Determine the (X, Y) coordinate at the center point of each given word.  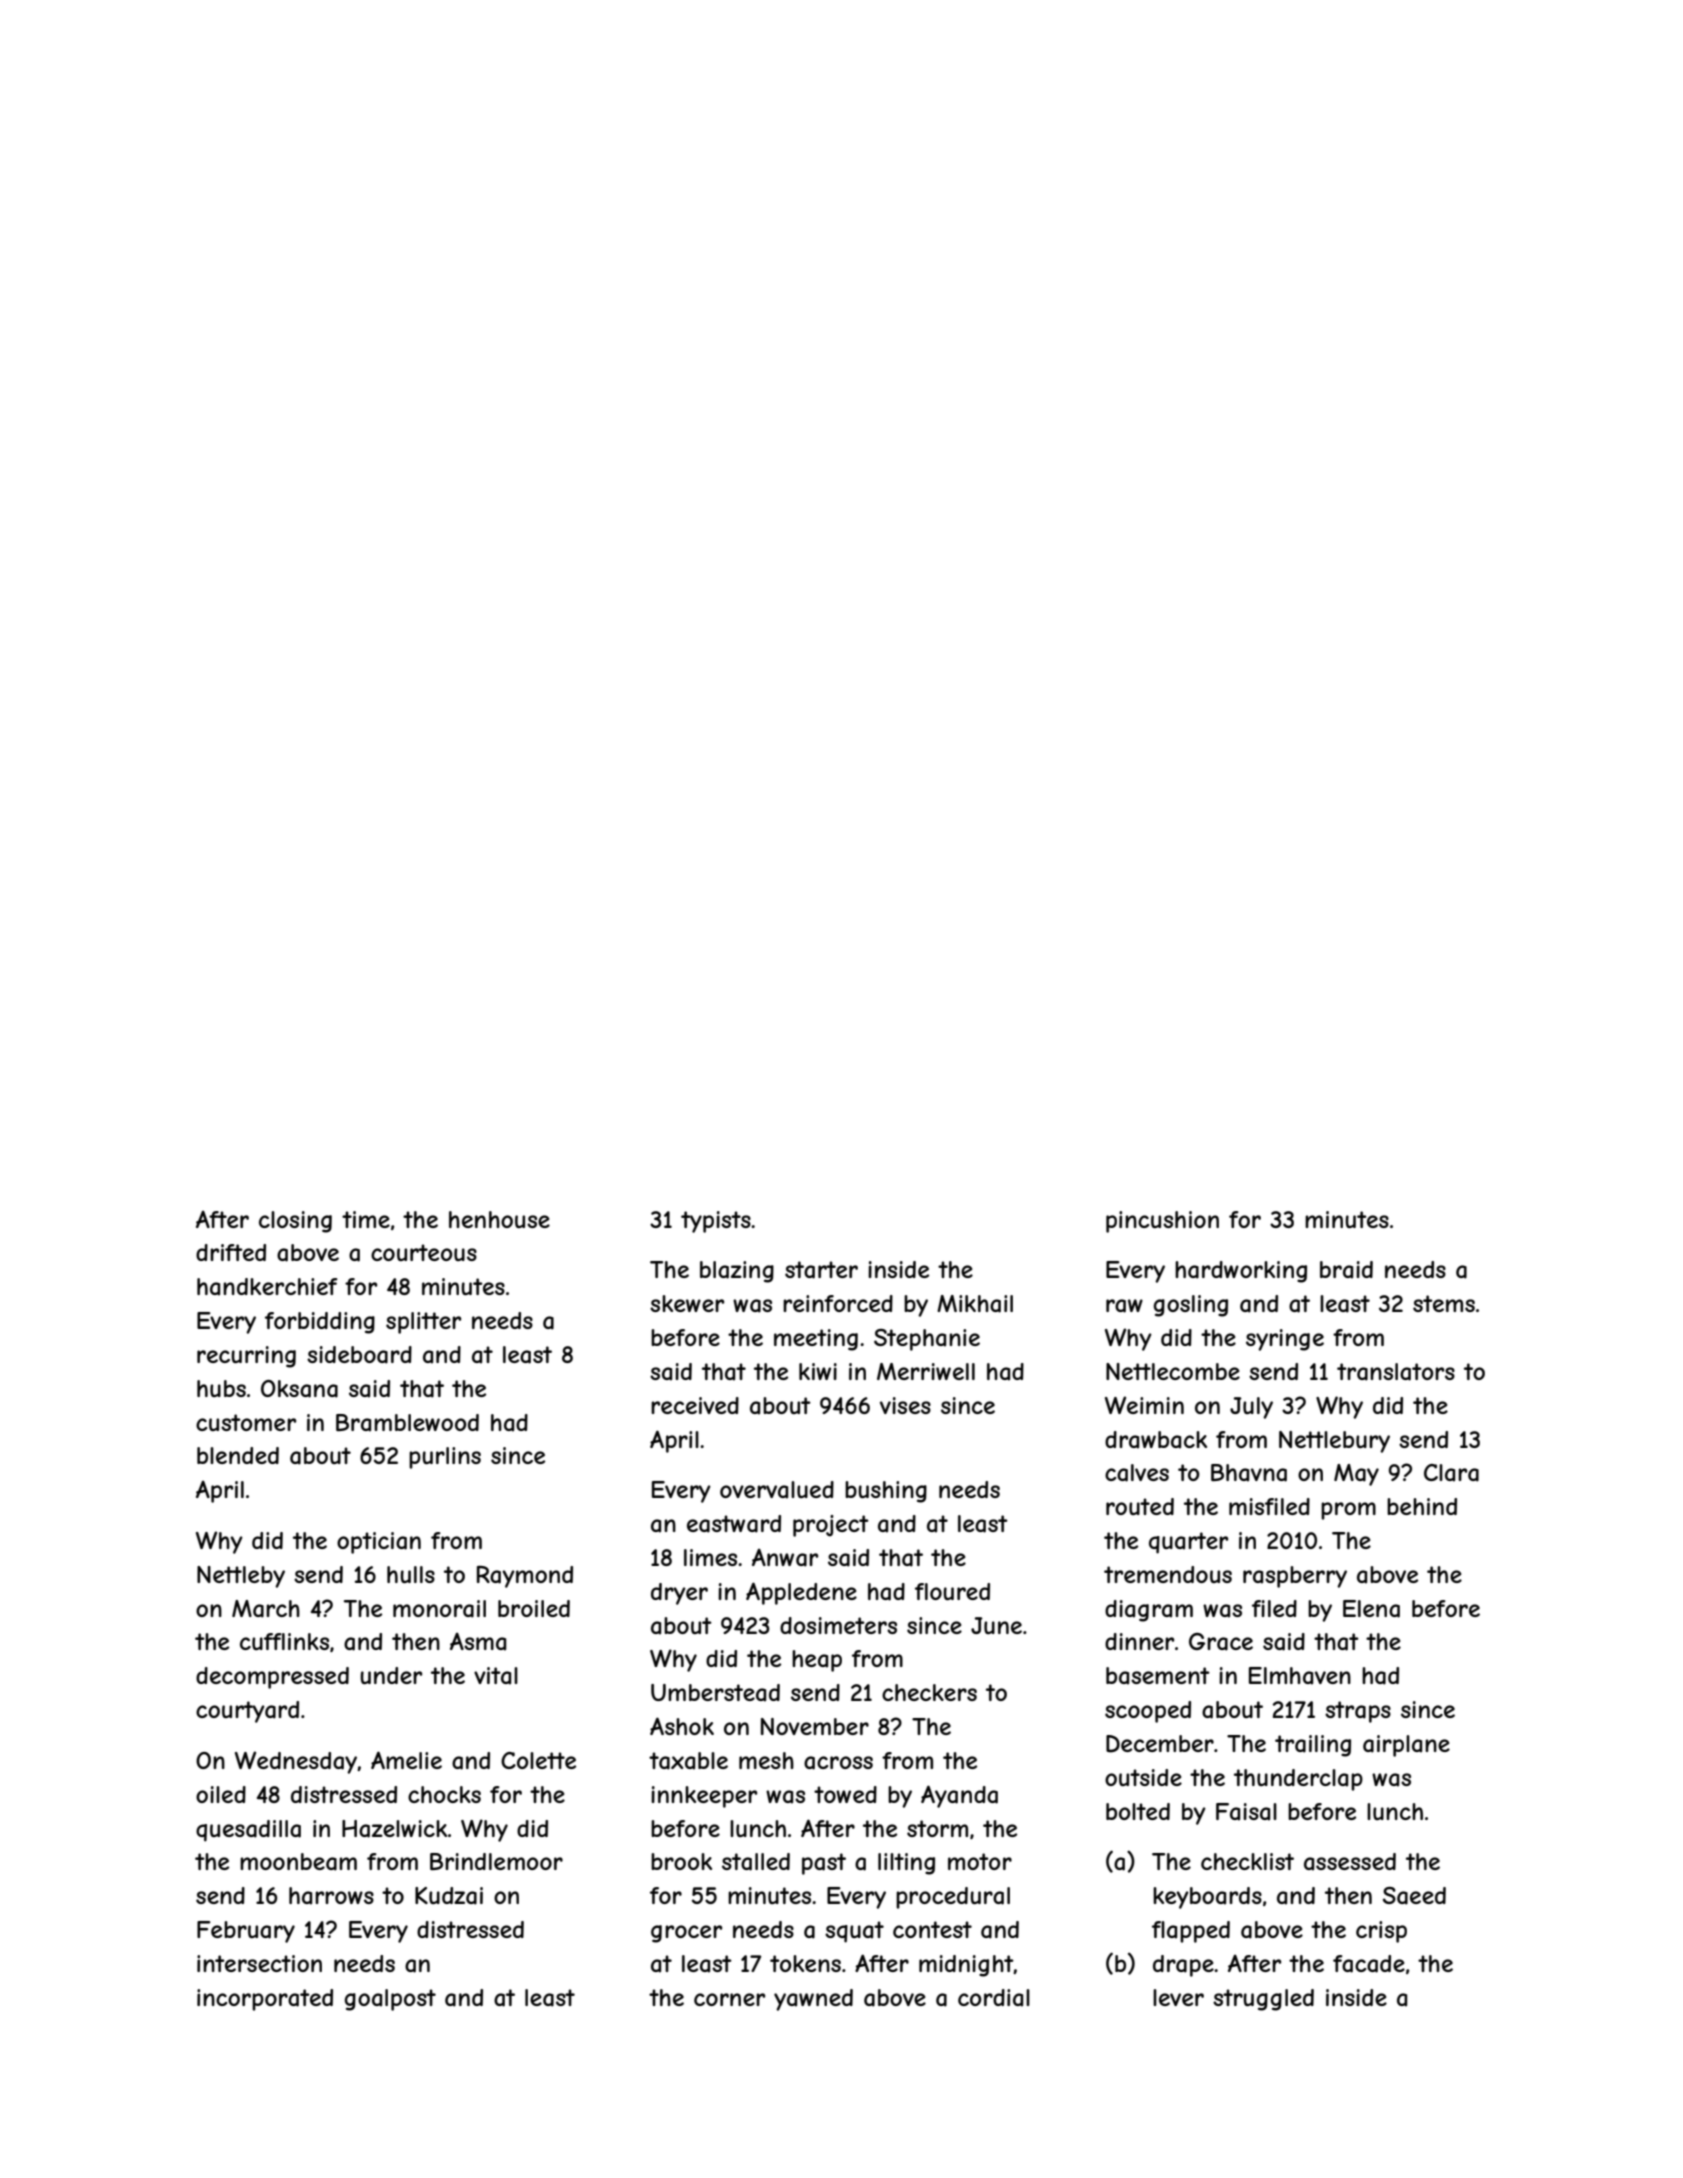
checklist (1247, 1861)
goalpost (390, 2000)
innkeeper (704, 1797)
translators (1396, 1372)
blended (238, 1455)
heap (817, 1661)
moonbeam (298, 1862)
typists (716, 1222)
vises (905, 1405)
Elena (1371, 1609)
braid (1346, 1270)
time (366, 1219)
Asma (478, 1642)
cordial (994, 1998)
